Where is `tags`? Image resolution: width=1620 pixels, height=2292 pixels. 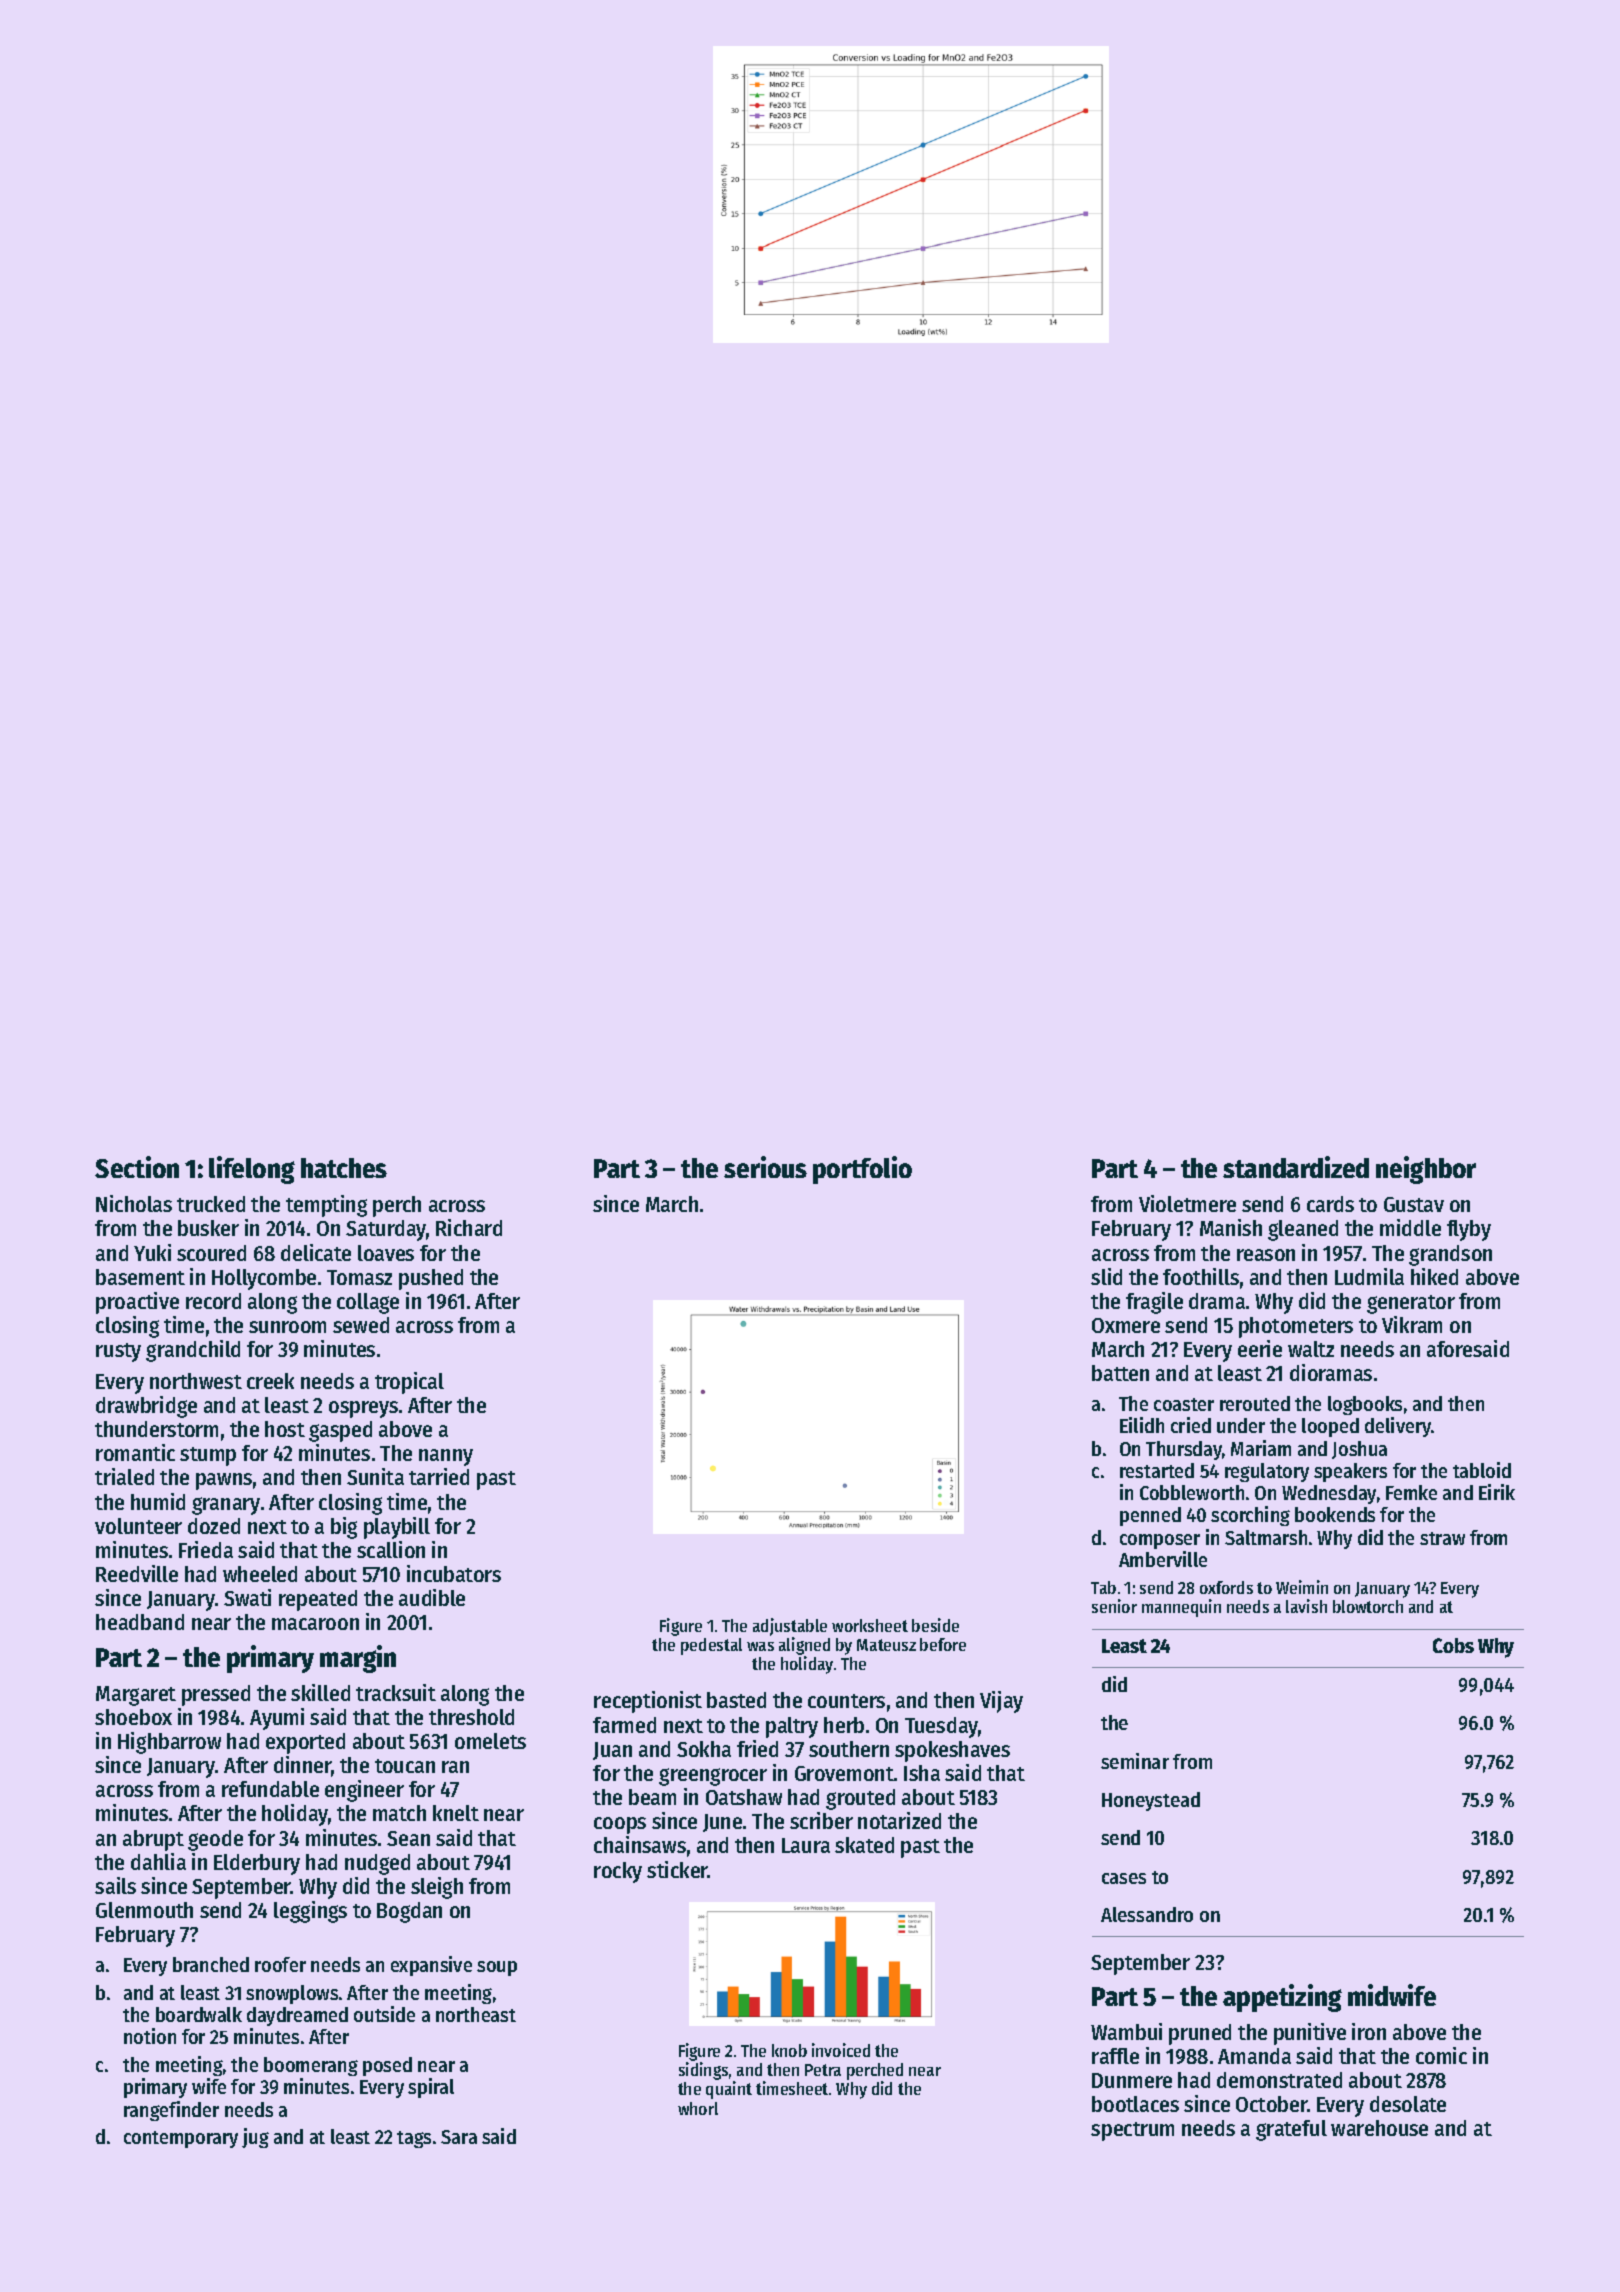
tags is located at coordinates (414, 2139).
